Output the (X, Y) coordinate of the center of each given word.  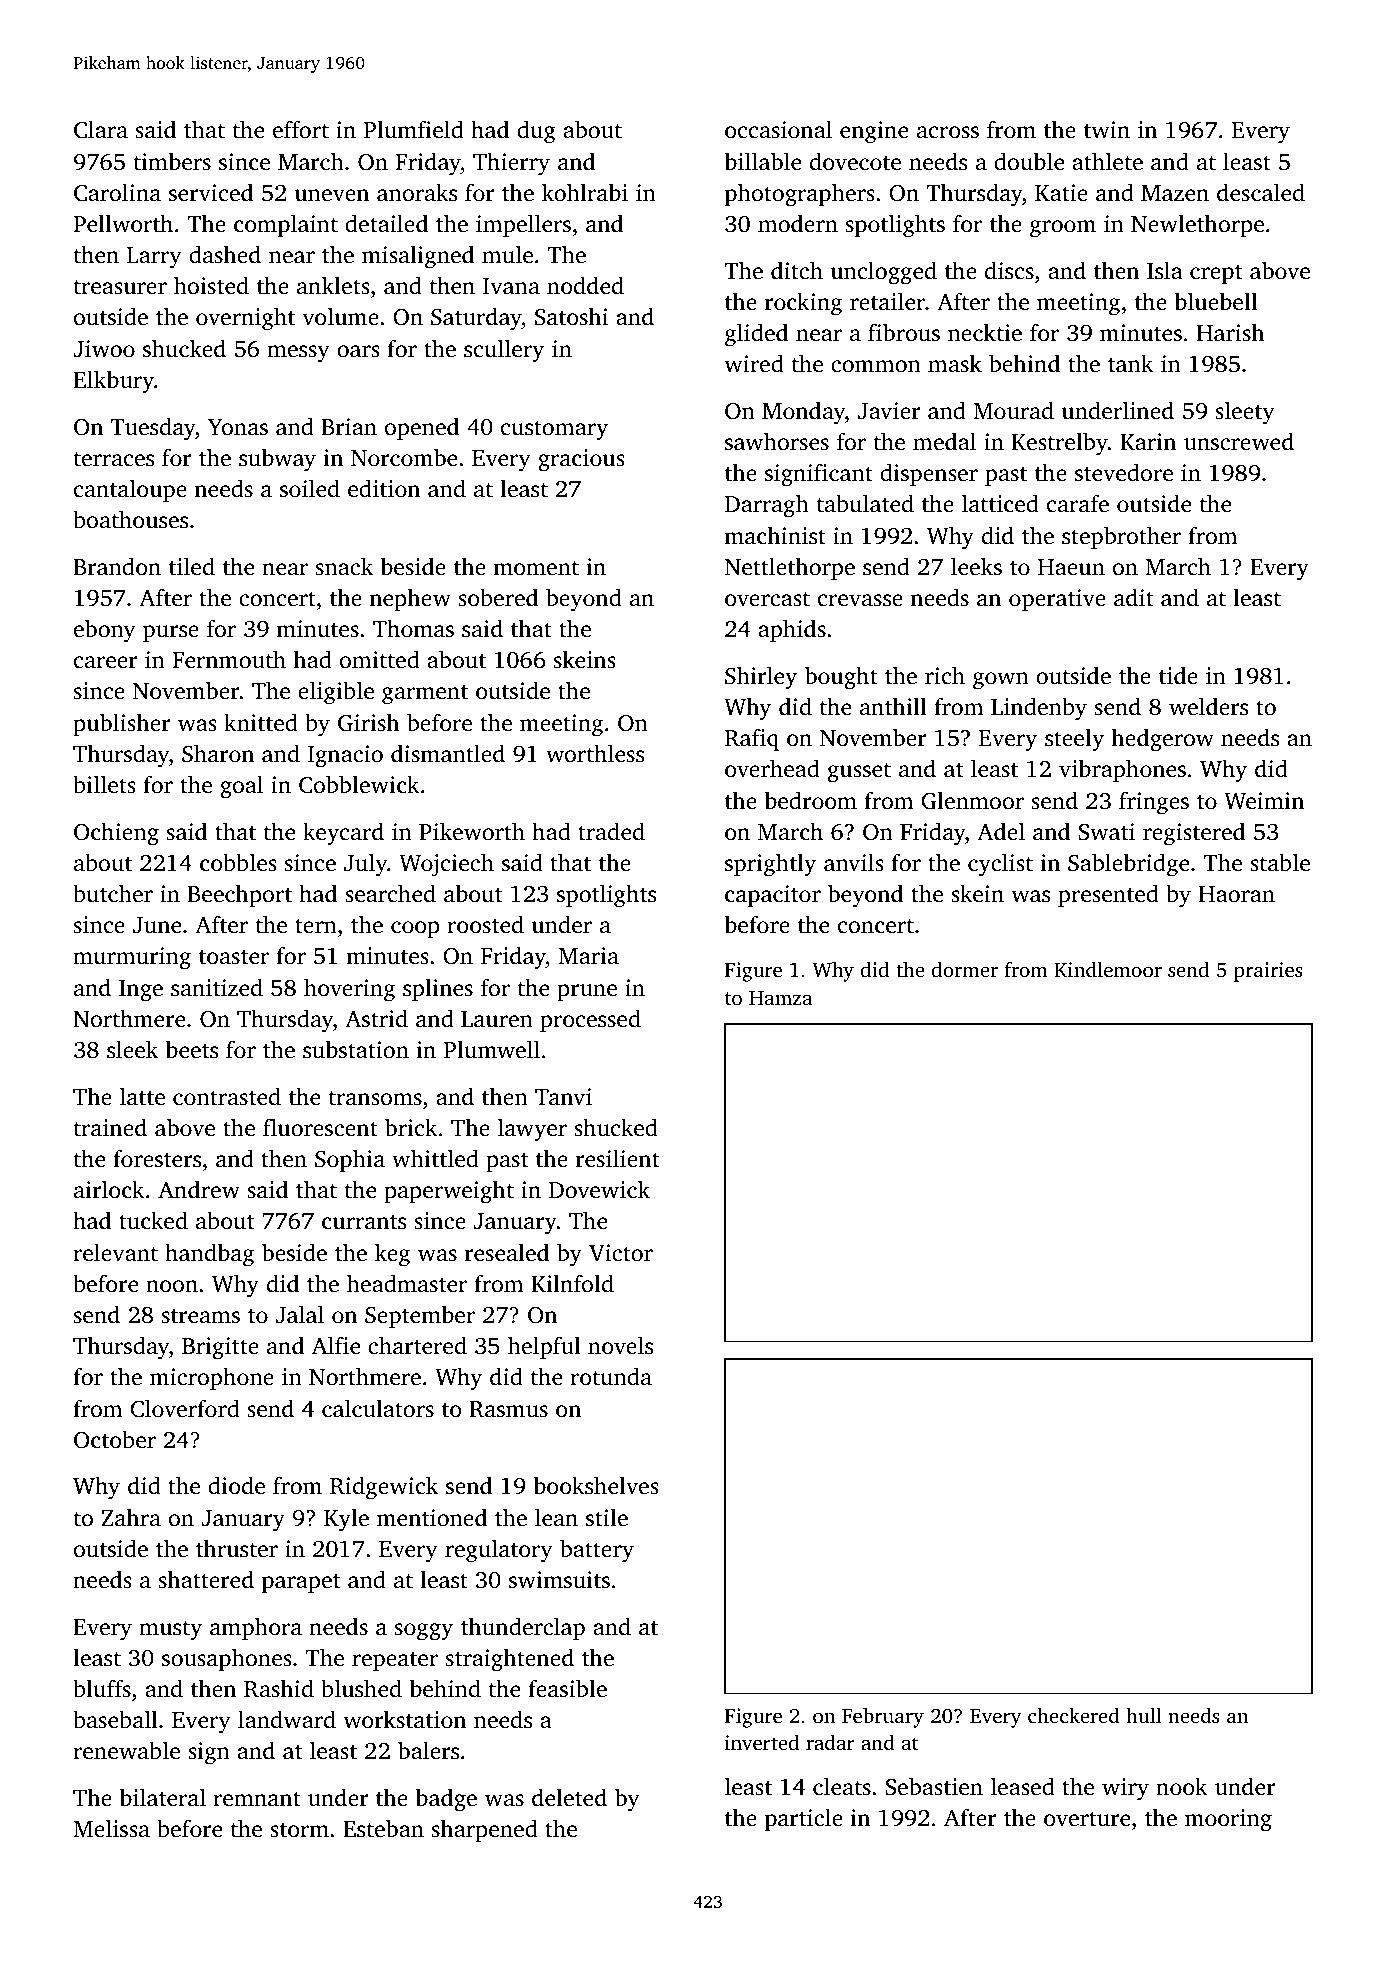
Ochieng (116, 834)
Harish (1230, 332)
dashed (225, 254)
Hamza (780, 998)
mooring (1228, 1820)
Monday (803, 413)
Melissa (111, 1828)
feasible (567, 1688)
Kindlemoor (1108, 969)
